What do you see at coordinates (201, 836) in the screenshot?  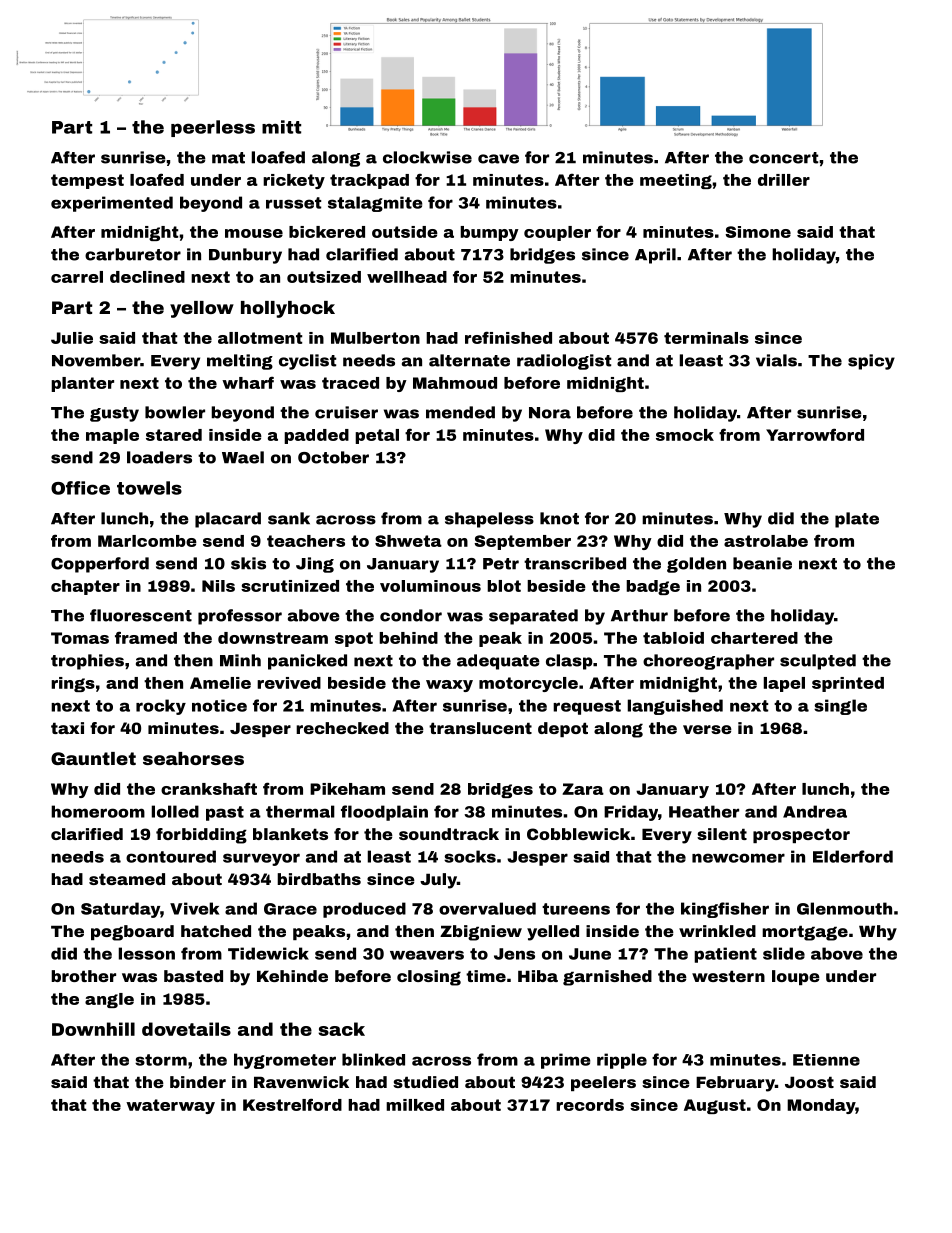 I see `forbidding` at bounding box center [201, 836].
